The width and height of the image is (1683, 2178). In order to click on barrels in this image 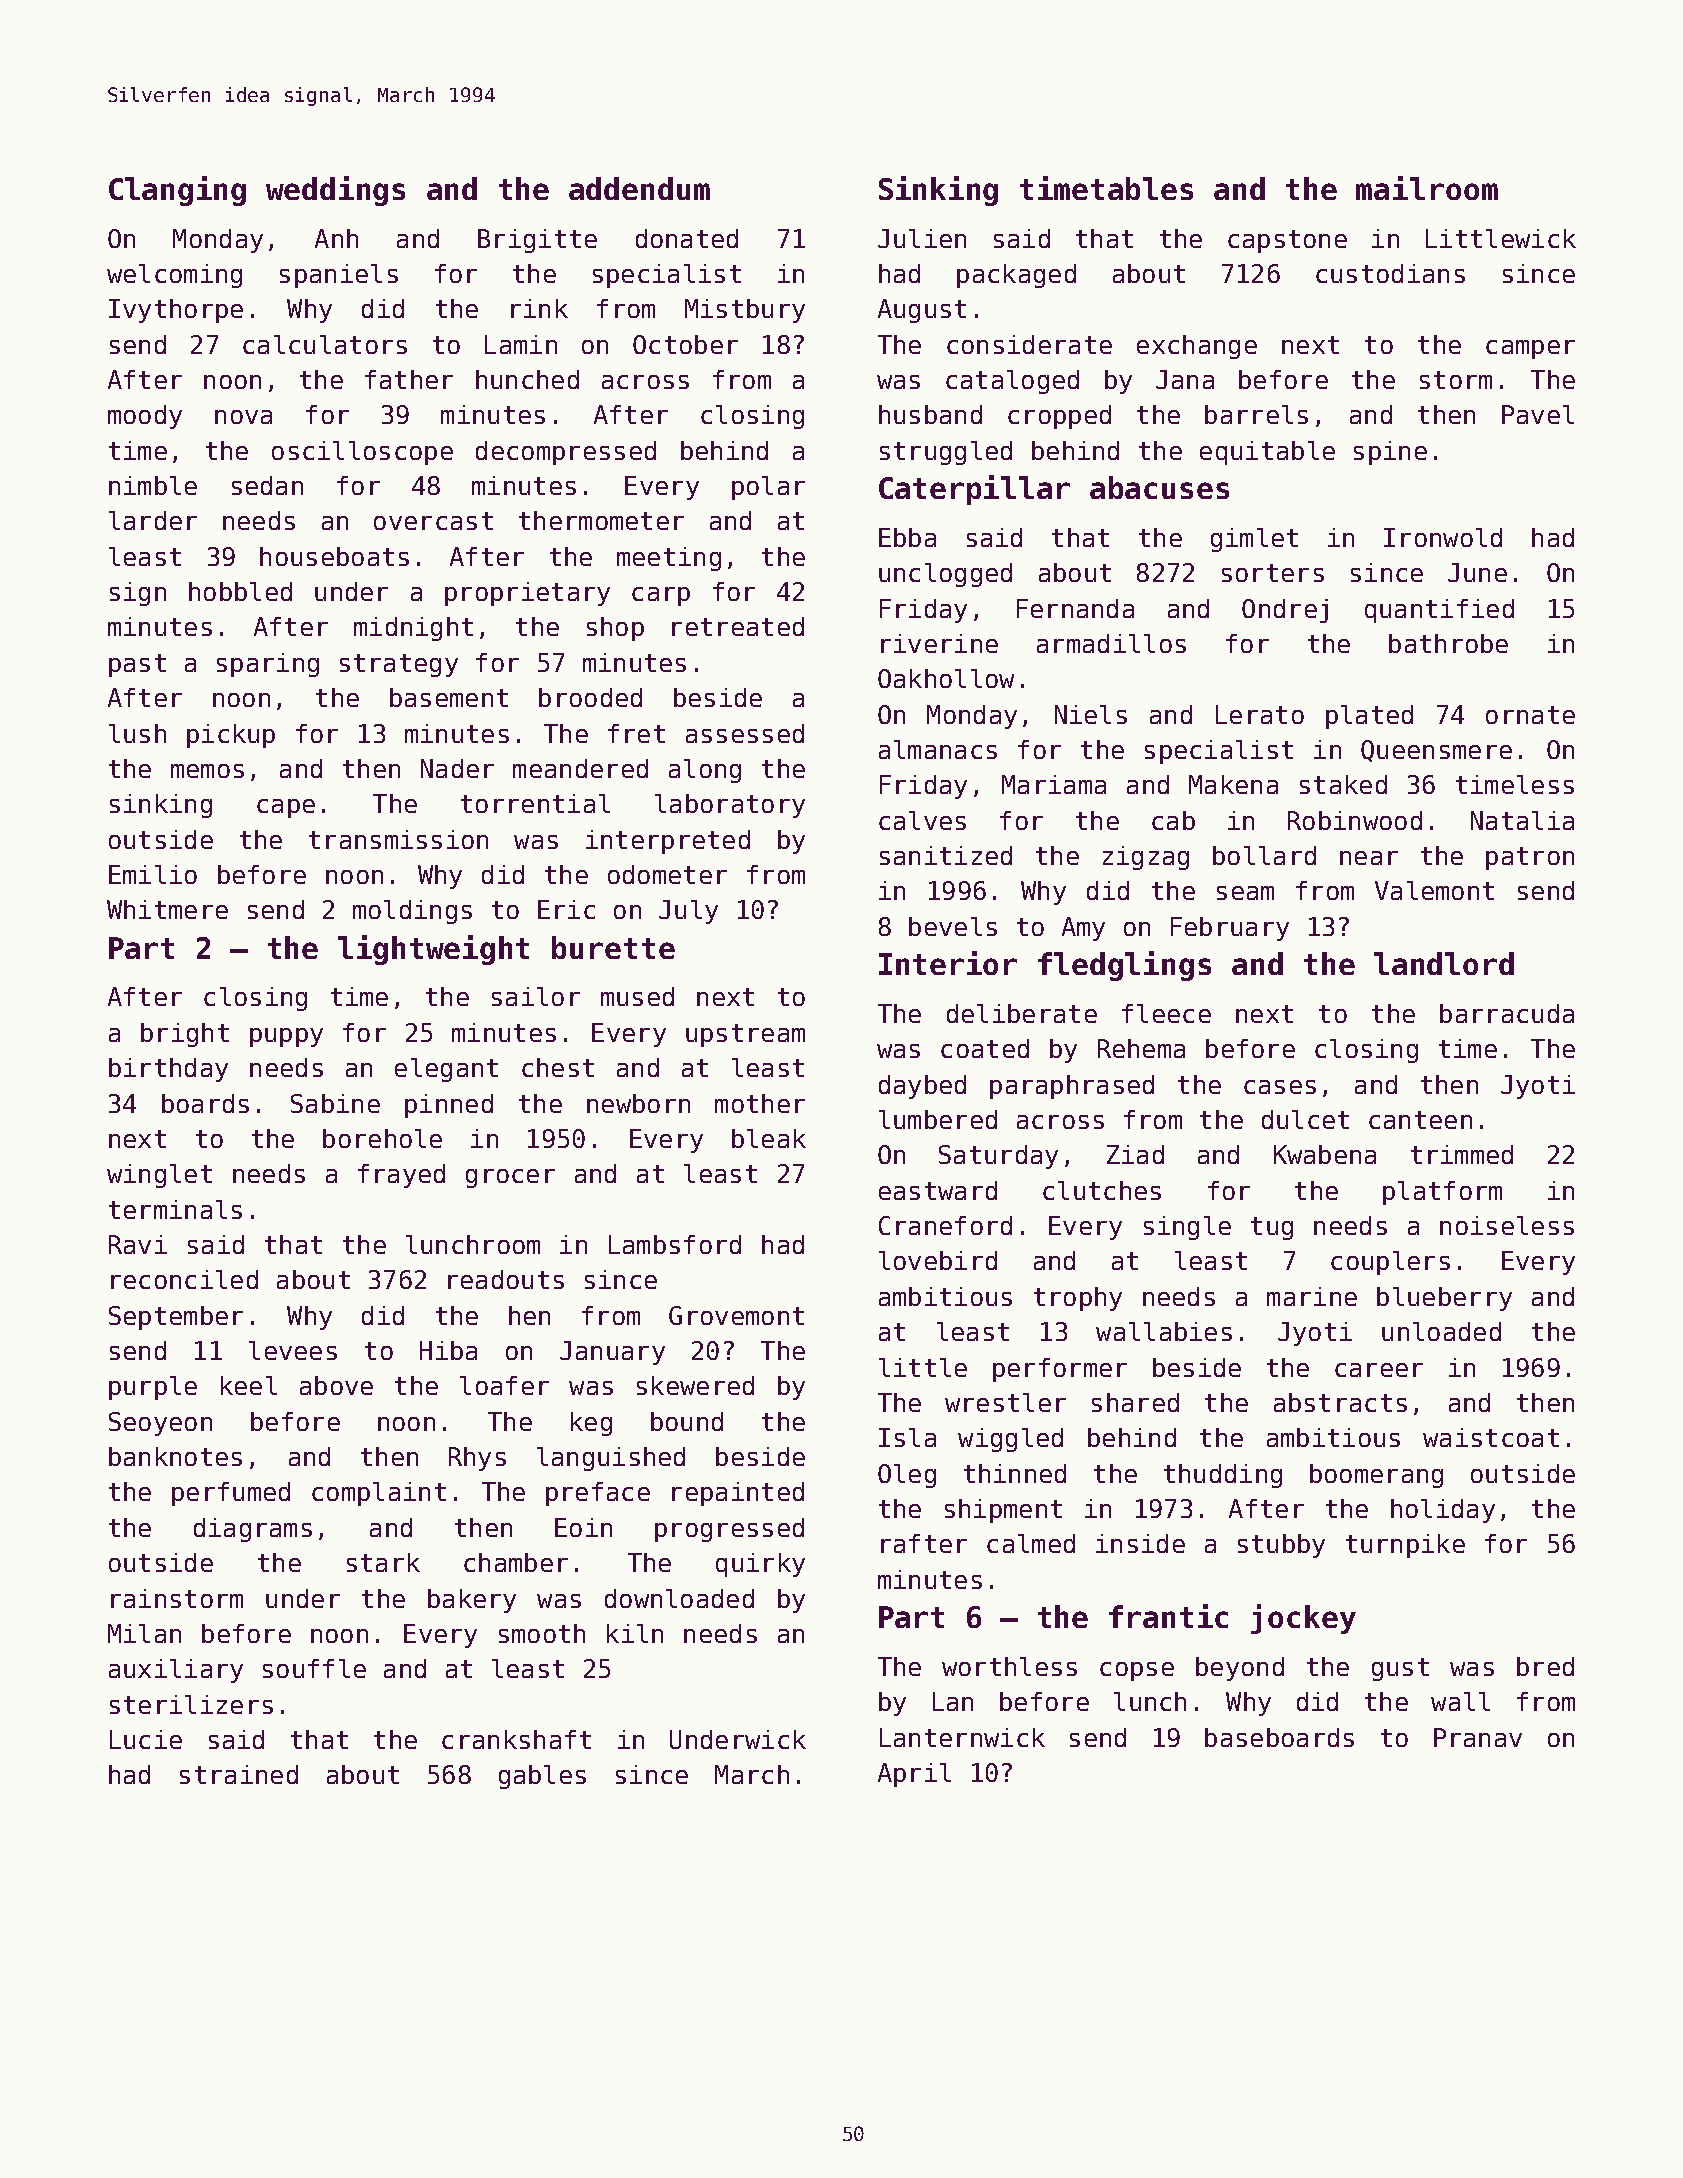, I will do `click(1256, 414)`.
